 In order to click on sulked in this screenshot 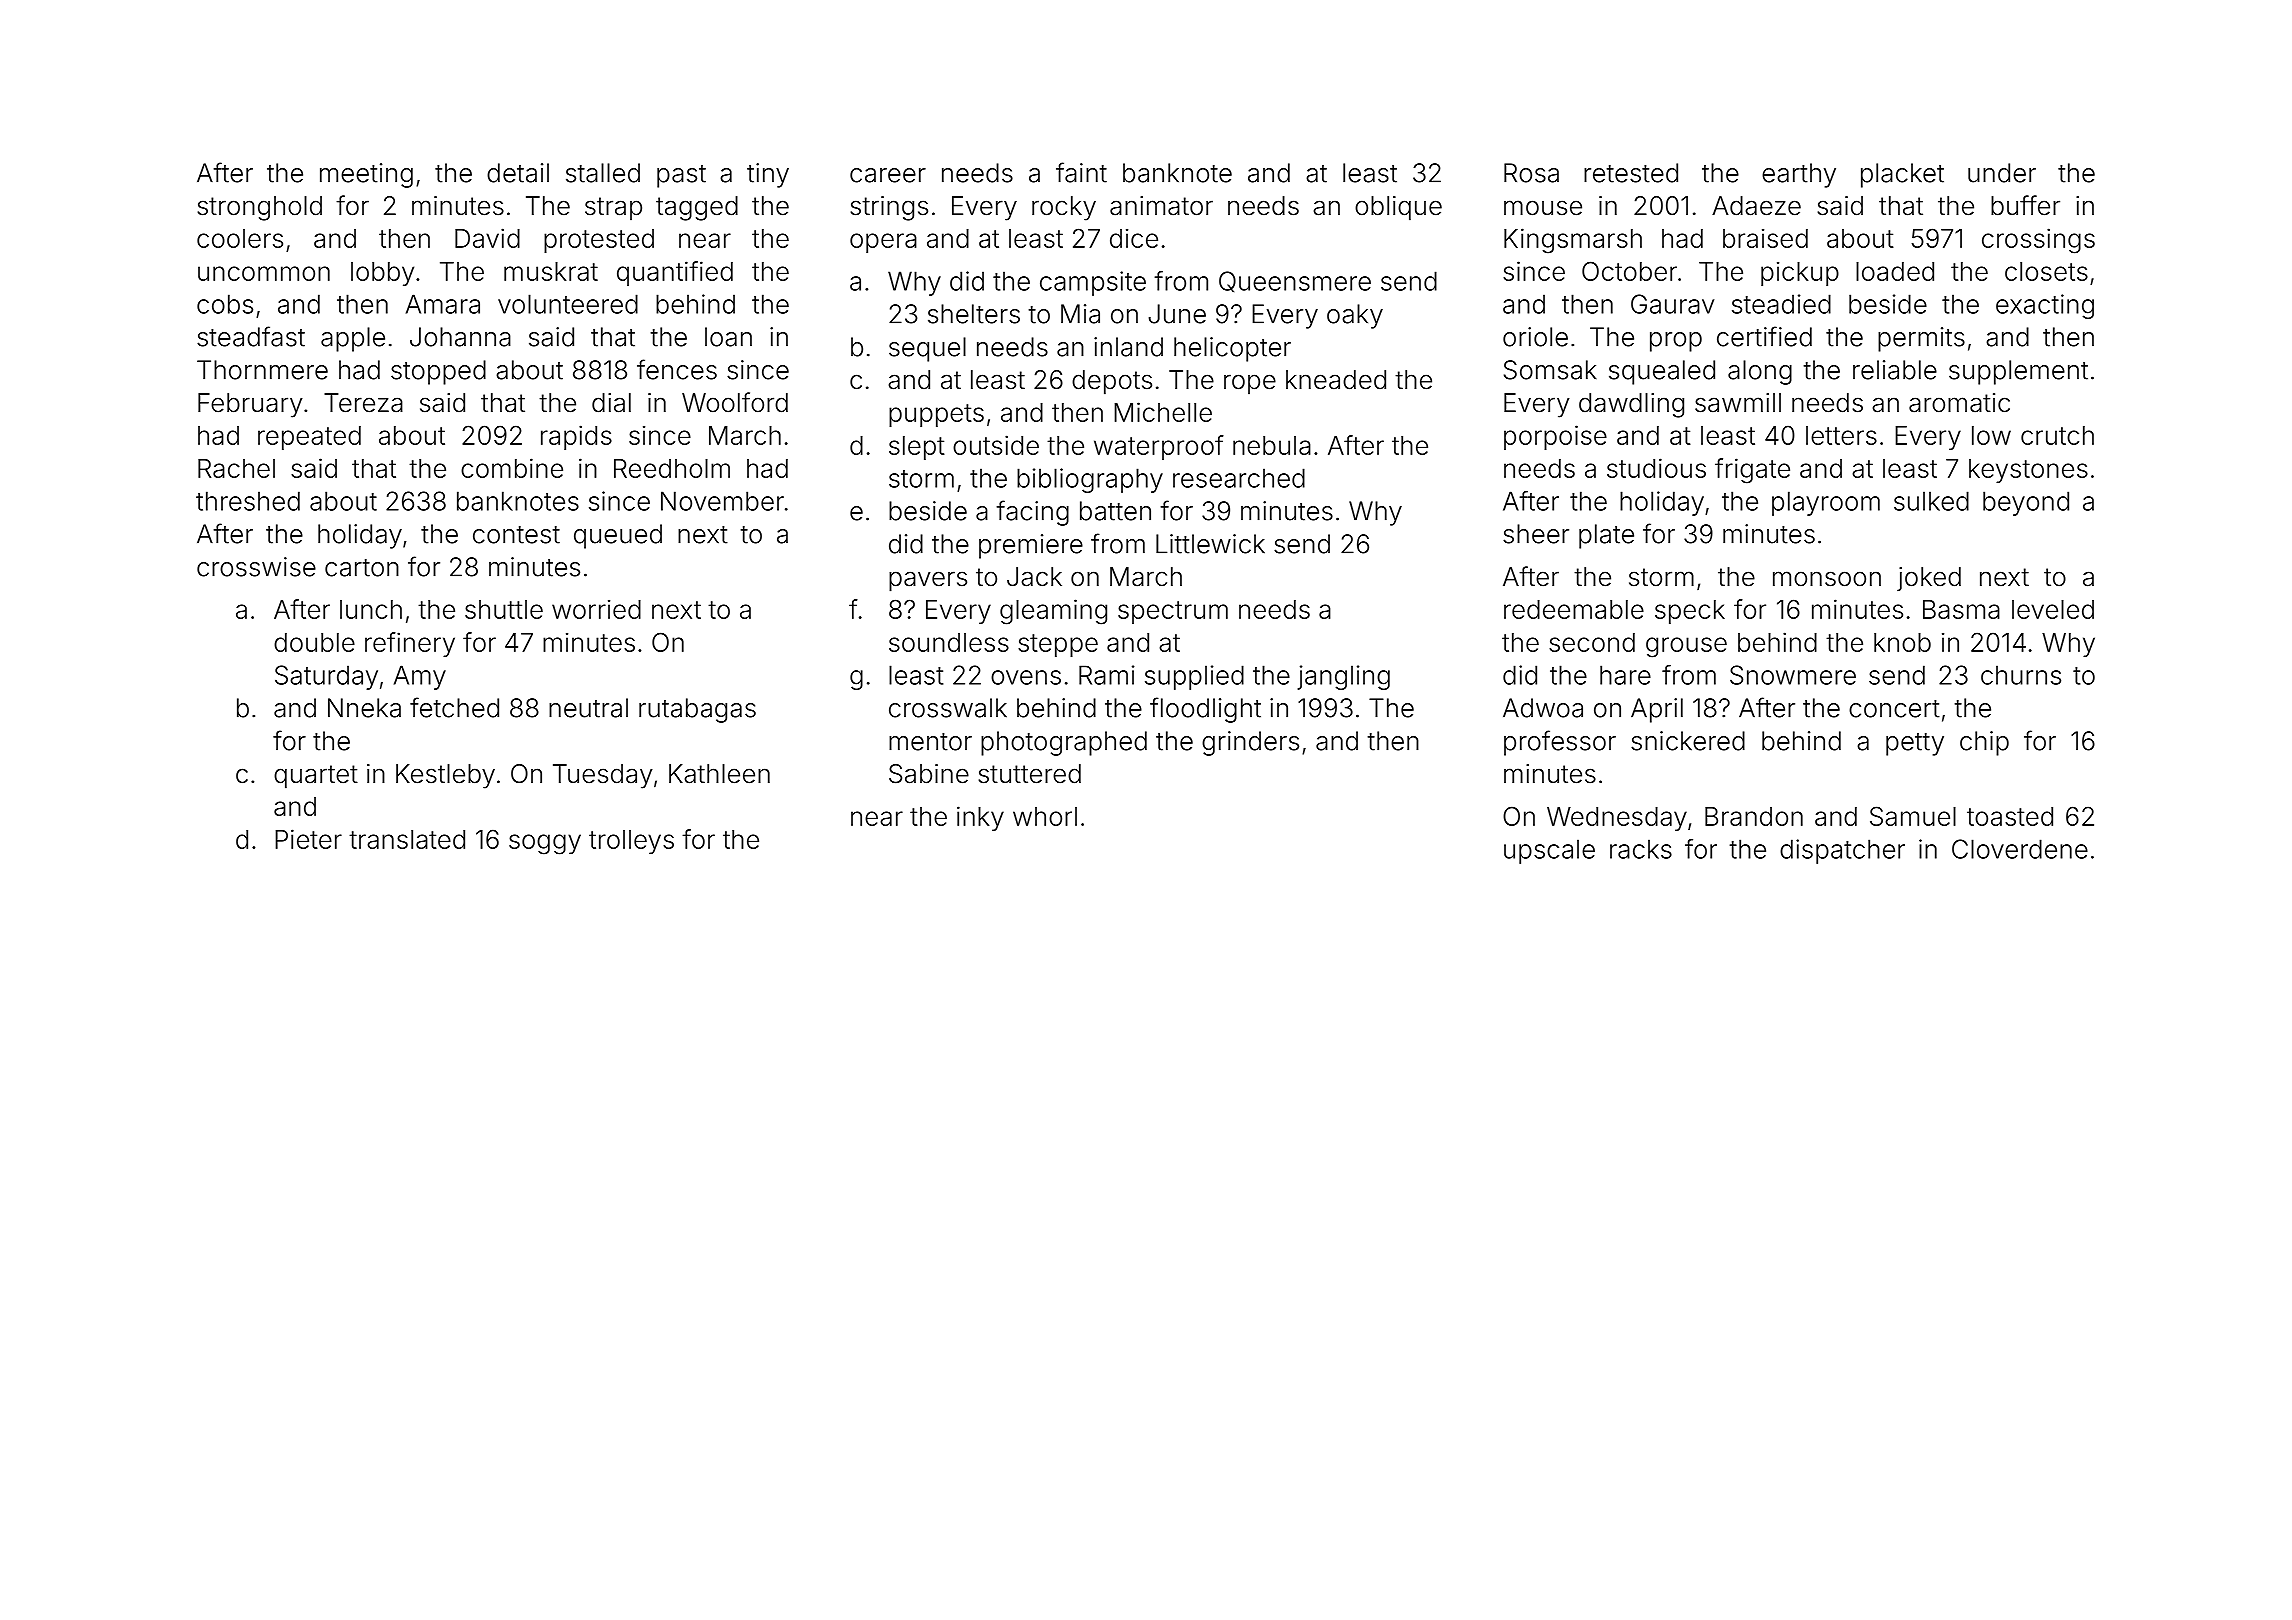, I will do `click(1931, 501)`.
